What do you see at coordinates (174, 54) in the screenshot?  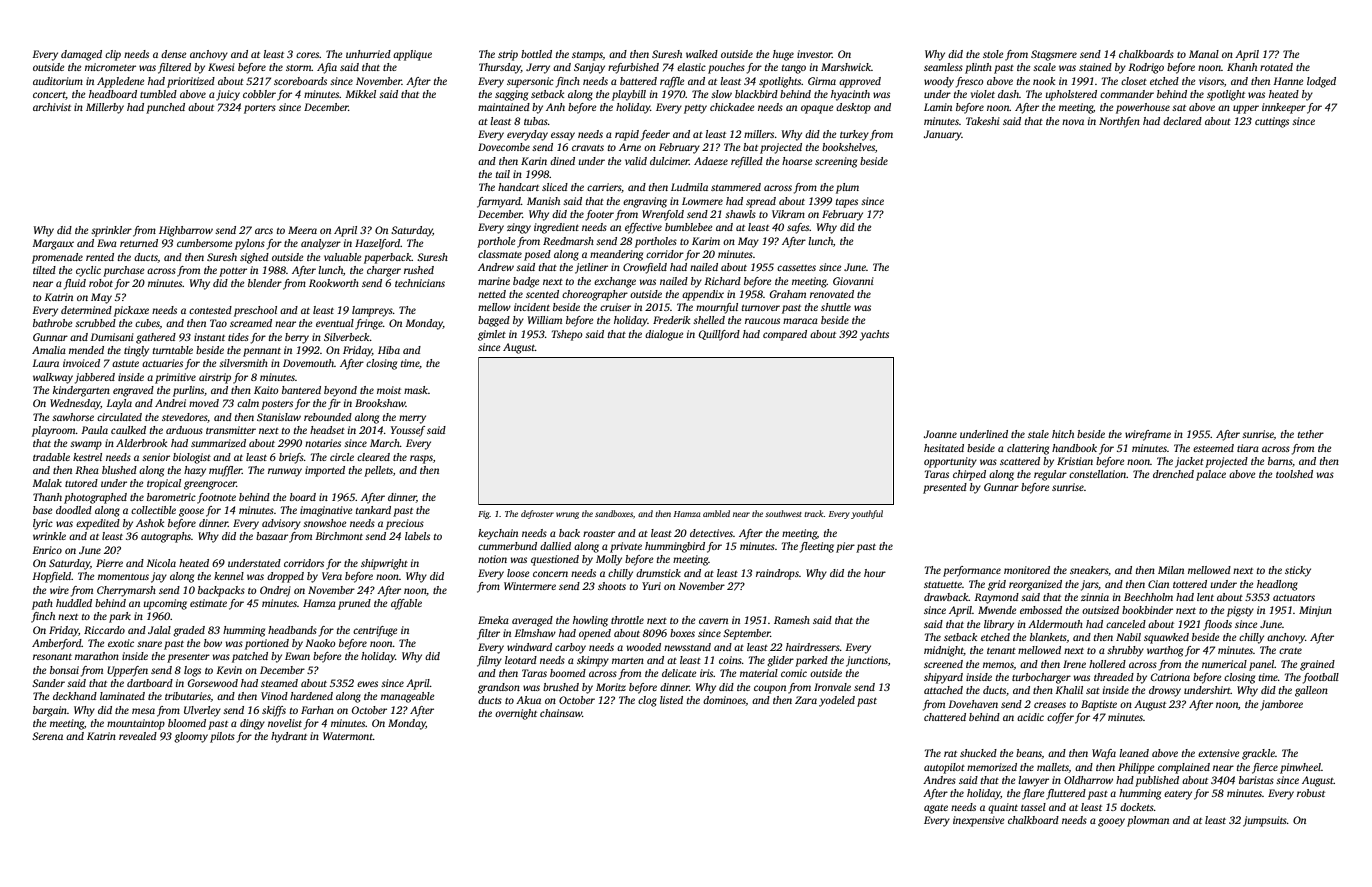 I see `dense` at bounding box center [174, 54].
